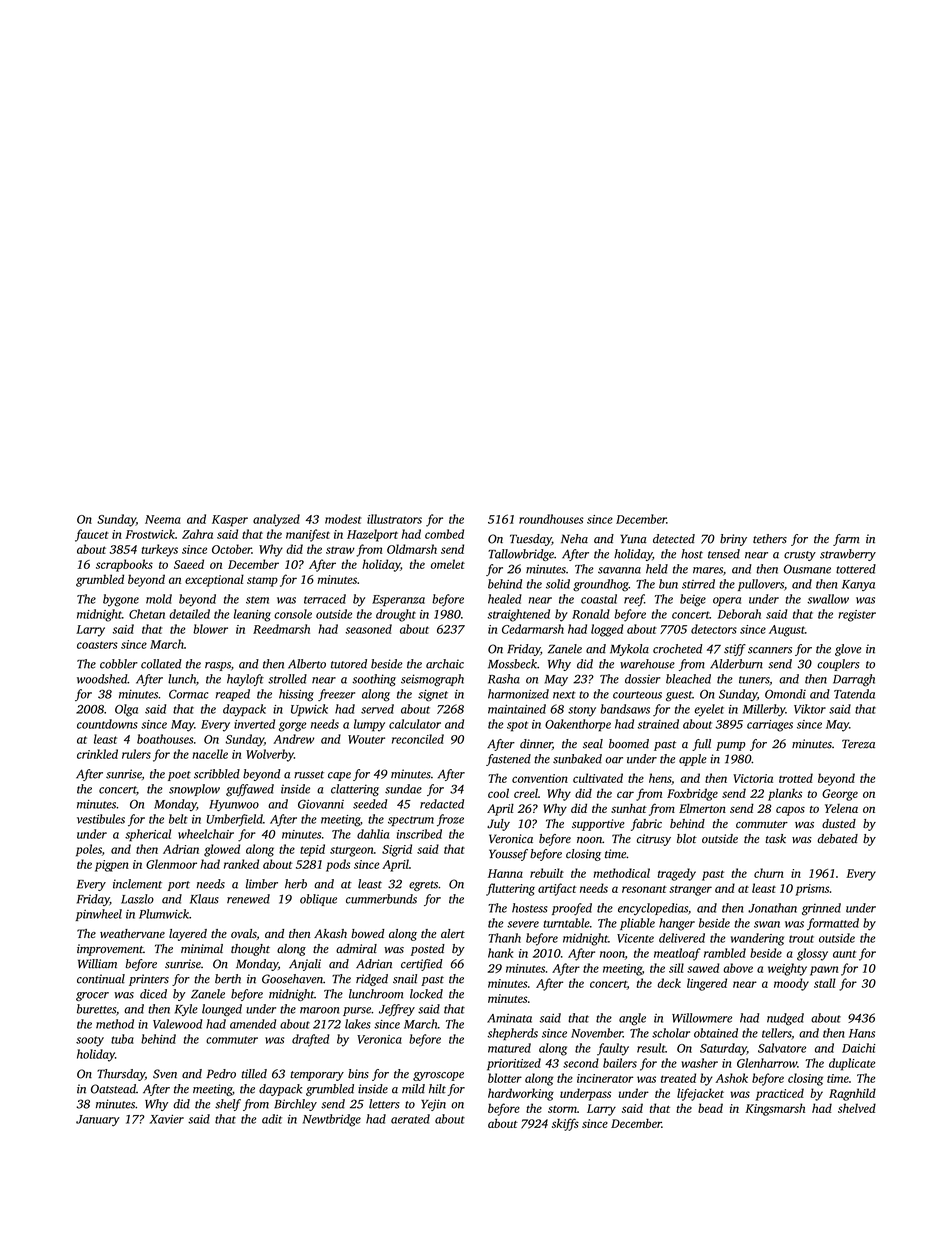  I want to click on churn, so click(769, 873).
